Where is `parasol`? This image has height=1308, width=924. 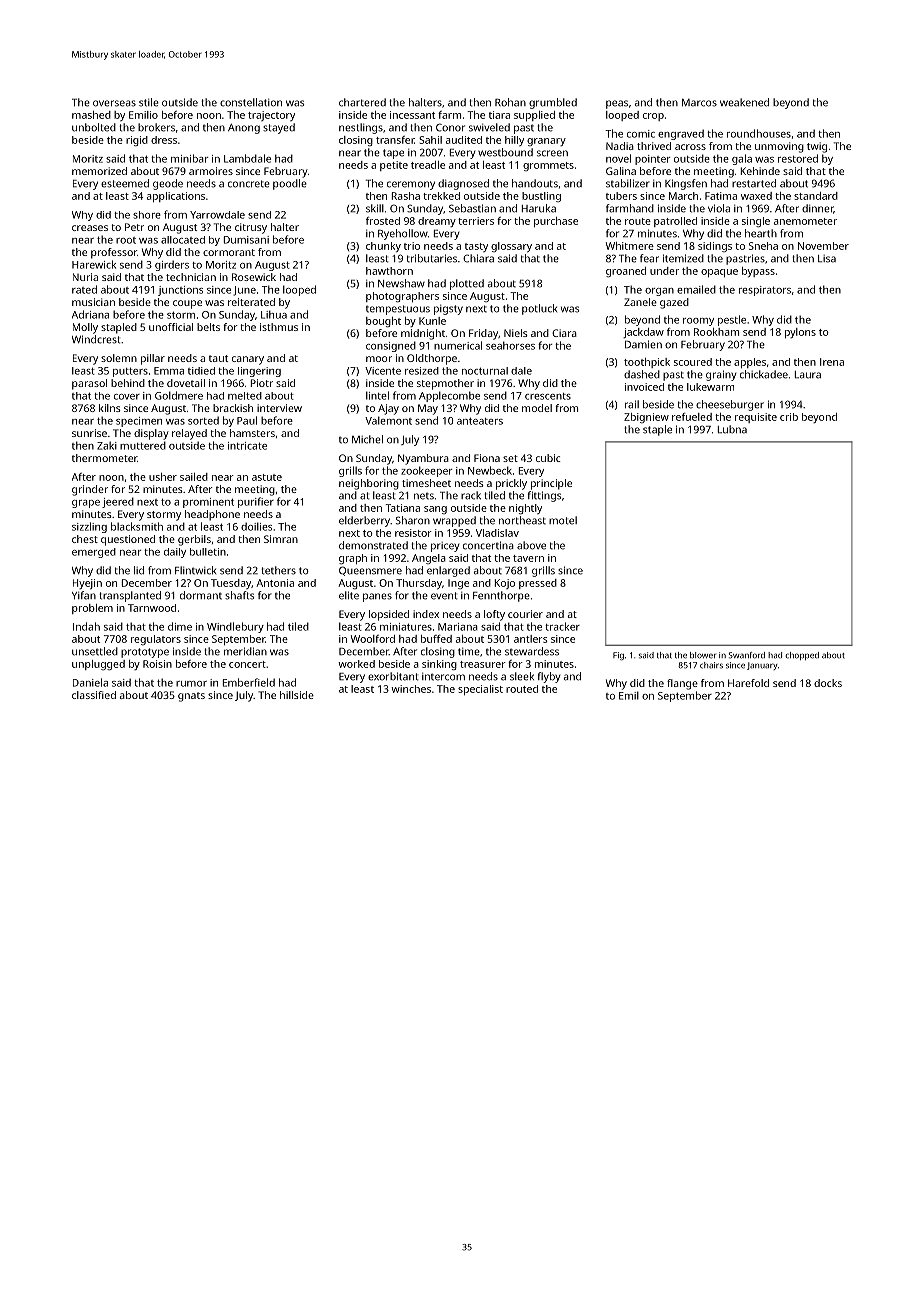 parasol is located at coordinates (89, 384).
